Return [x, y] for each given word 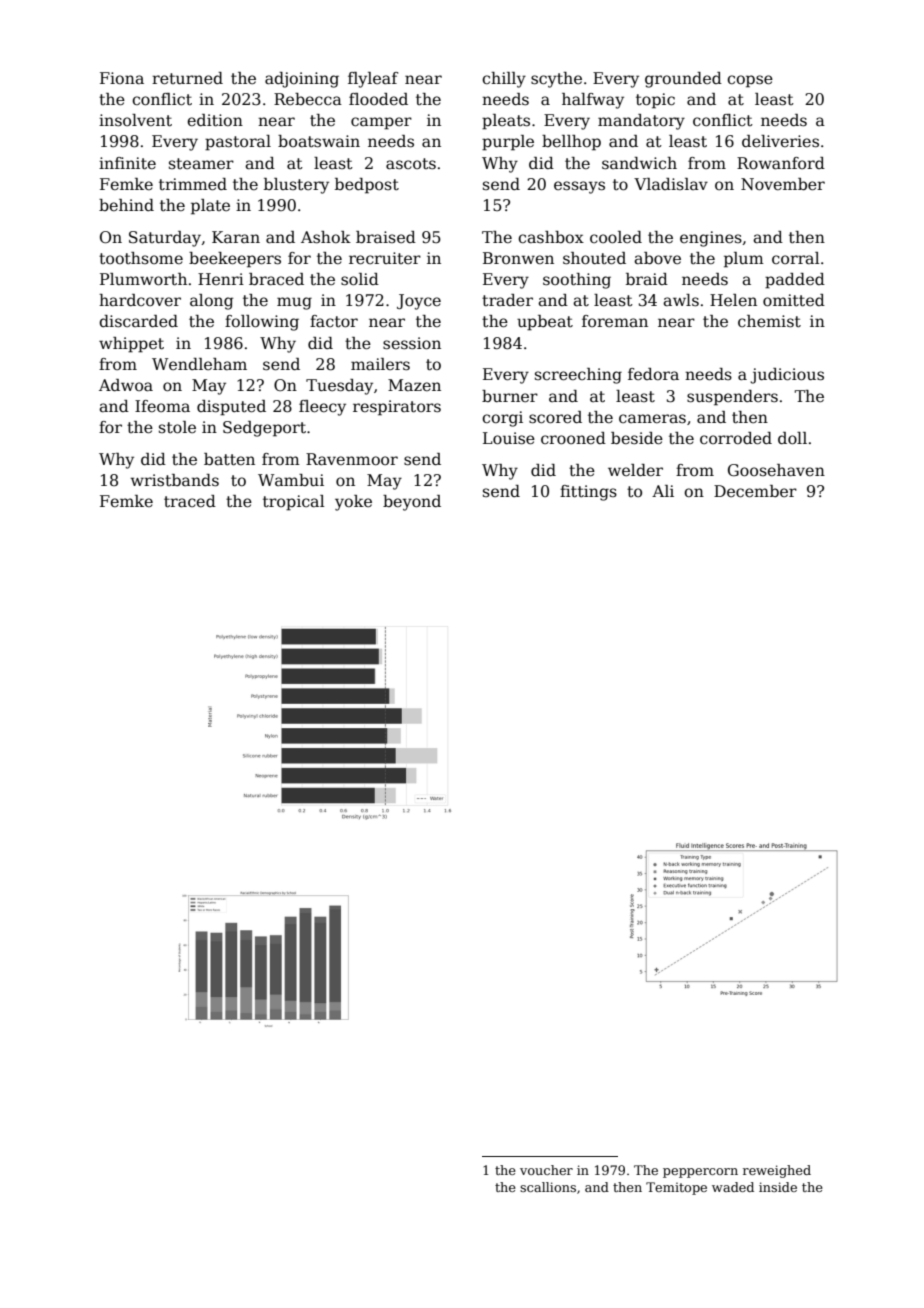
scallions [548, 1187]
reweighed [777, 1171]
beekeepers [235, 260]
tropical [294, 503]
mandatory [641, 122]
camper [381, 123]
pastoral [238, 143]
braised [386, 237]
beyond [412, 503]
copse [750, 81]
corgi [502, 419]
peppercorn [700, 1173]
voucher [546, 1170]
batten [229, 459]
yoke [353, 503]
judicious [787, 376]
